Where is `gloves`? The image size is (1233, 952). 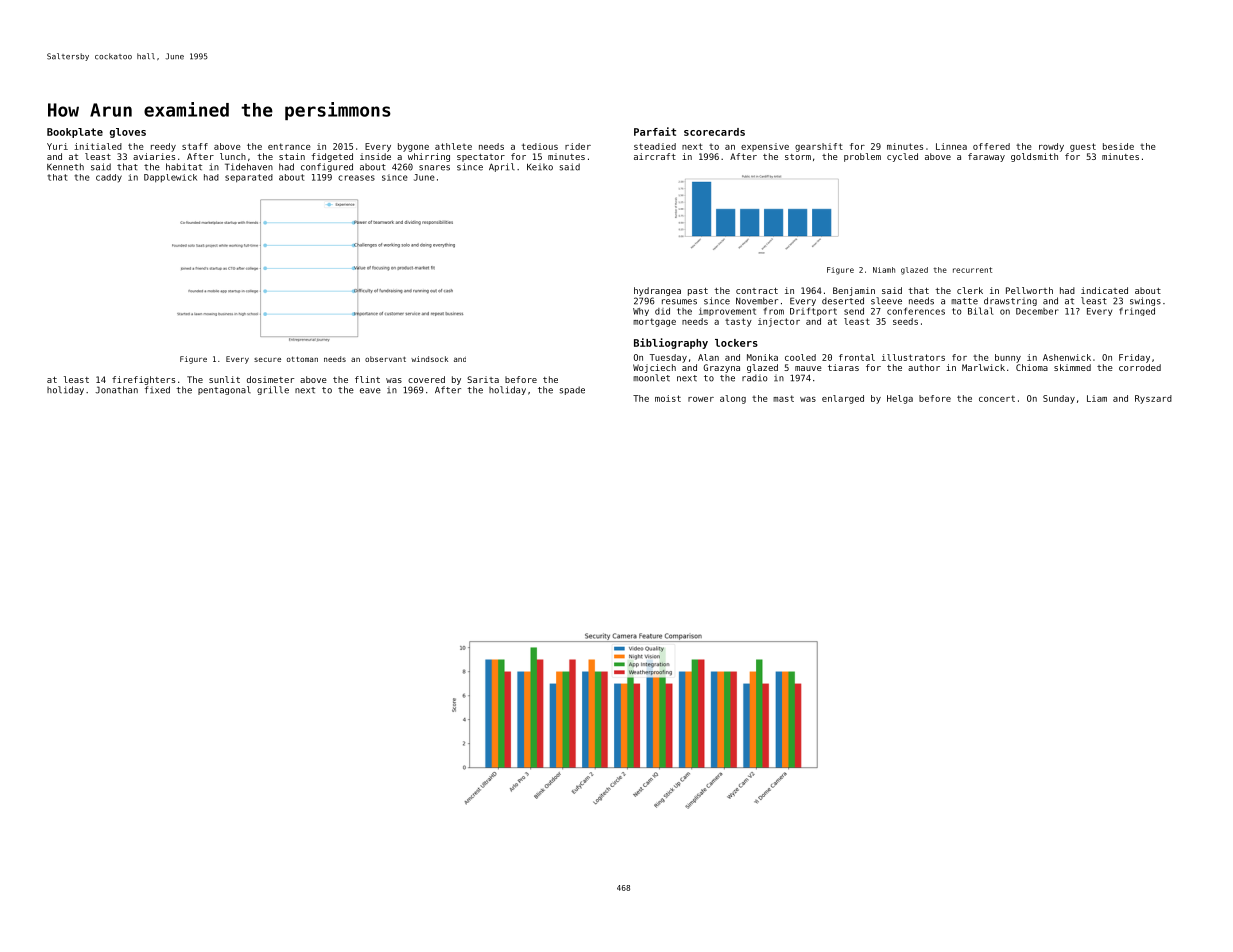
gloves is located at coordinates (128, 133).
